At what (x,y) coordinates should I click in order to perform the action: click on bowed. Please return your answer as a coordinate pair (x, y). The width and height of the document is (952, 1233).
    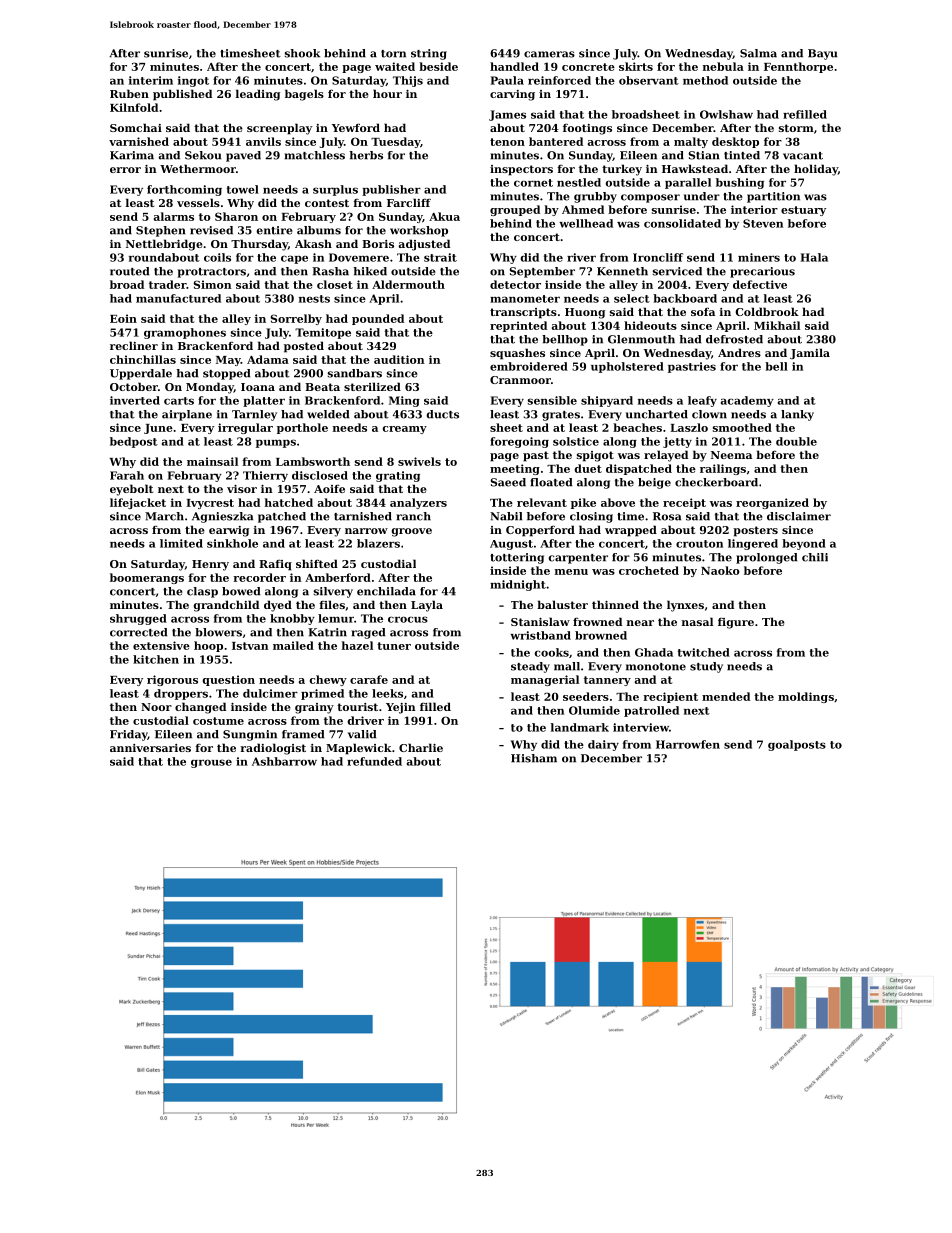
    Looking at the image, I should click on (241, 591).
